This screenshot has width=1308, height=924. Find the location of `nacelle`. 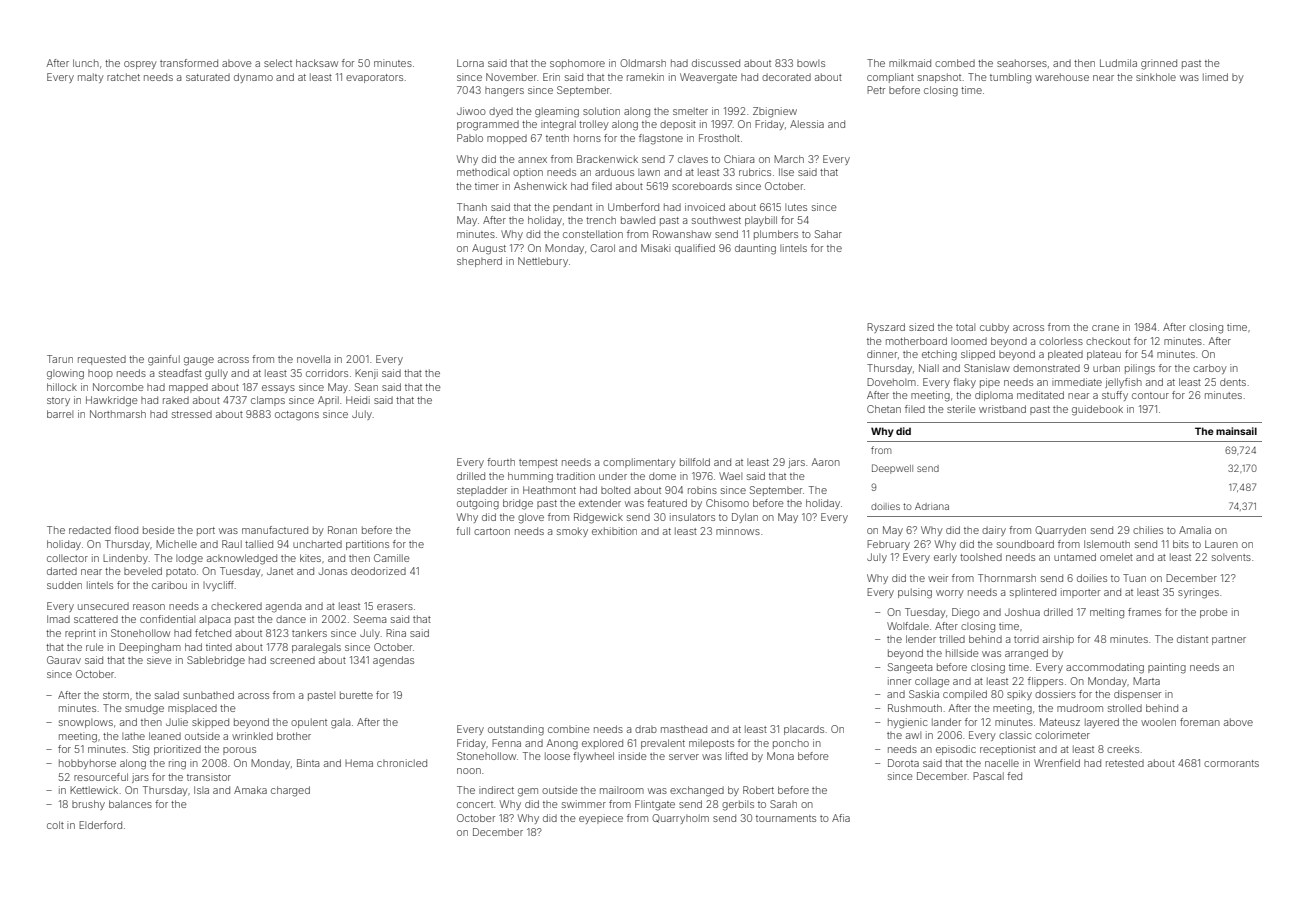

nacelle is located at coordinates (1002, 763).
